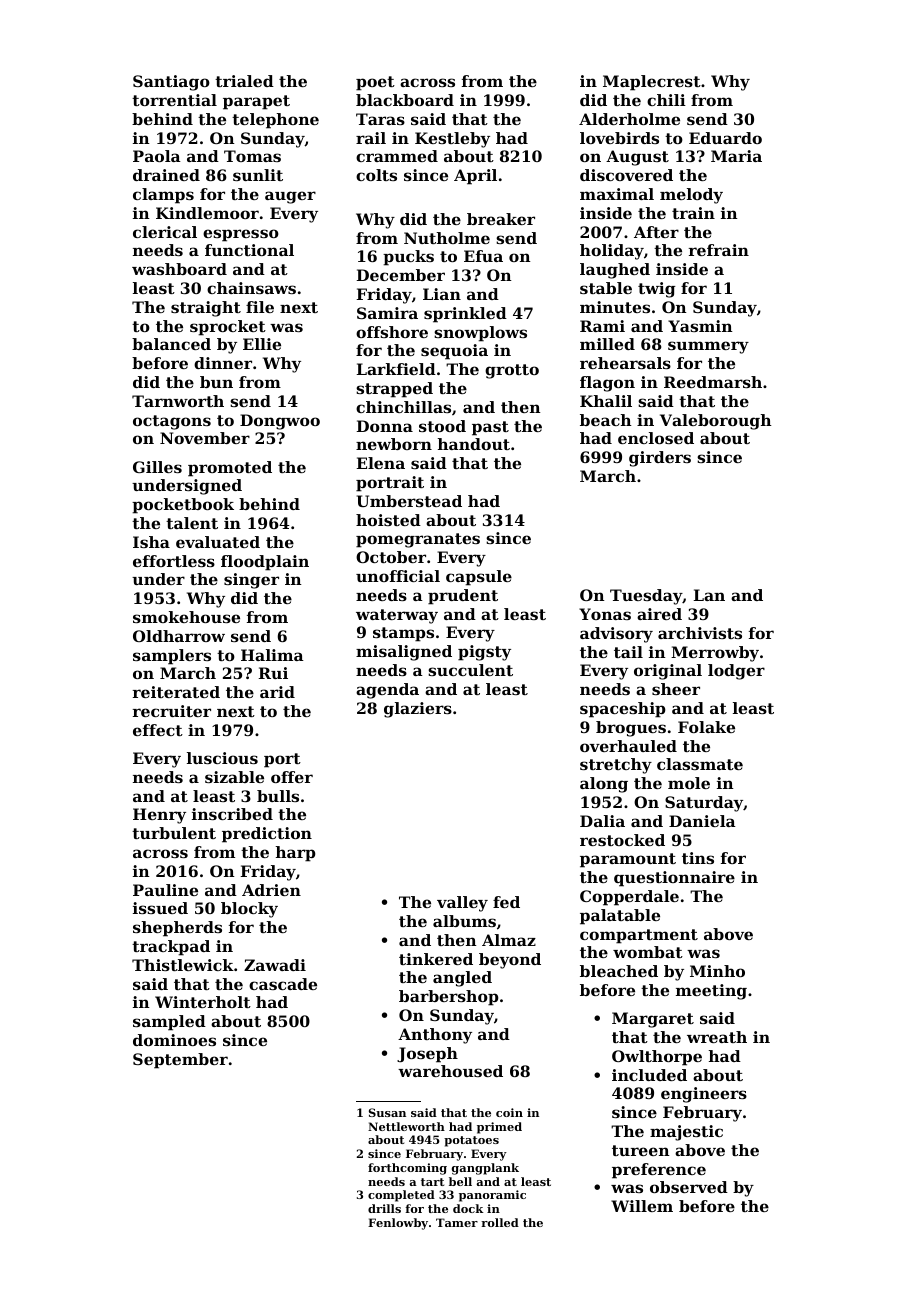 This image has height=1316, width=908. What do you see at coordinates (174, 100) in the image?
I see `torrential` at bounding box center [174, 100].
